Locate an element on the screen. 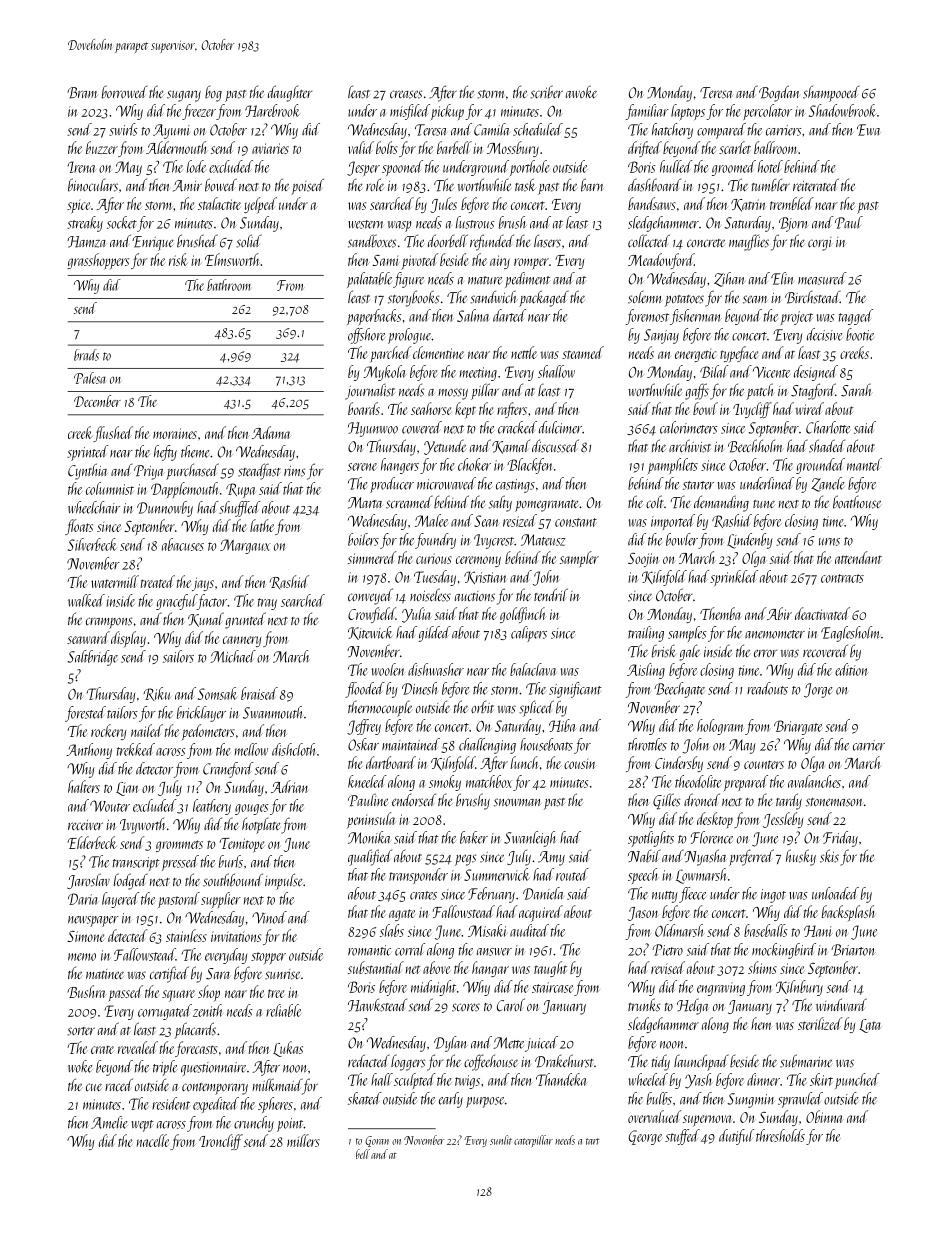  samples is located at coordinates (687, 634).
